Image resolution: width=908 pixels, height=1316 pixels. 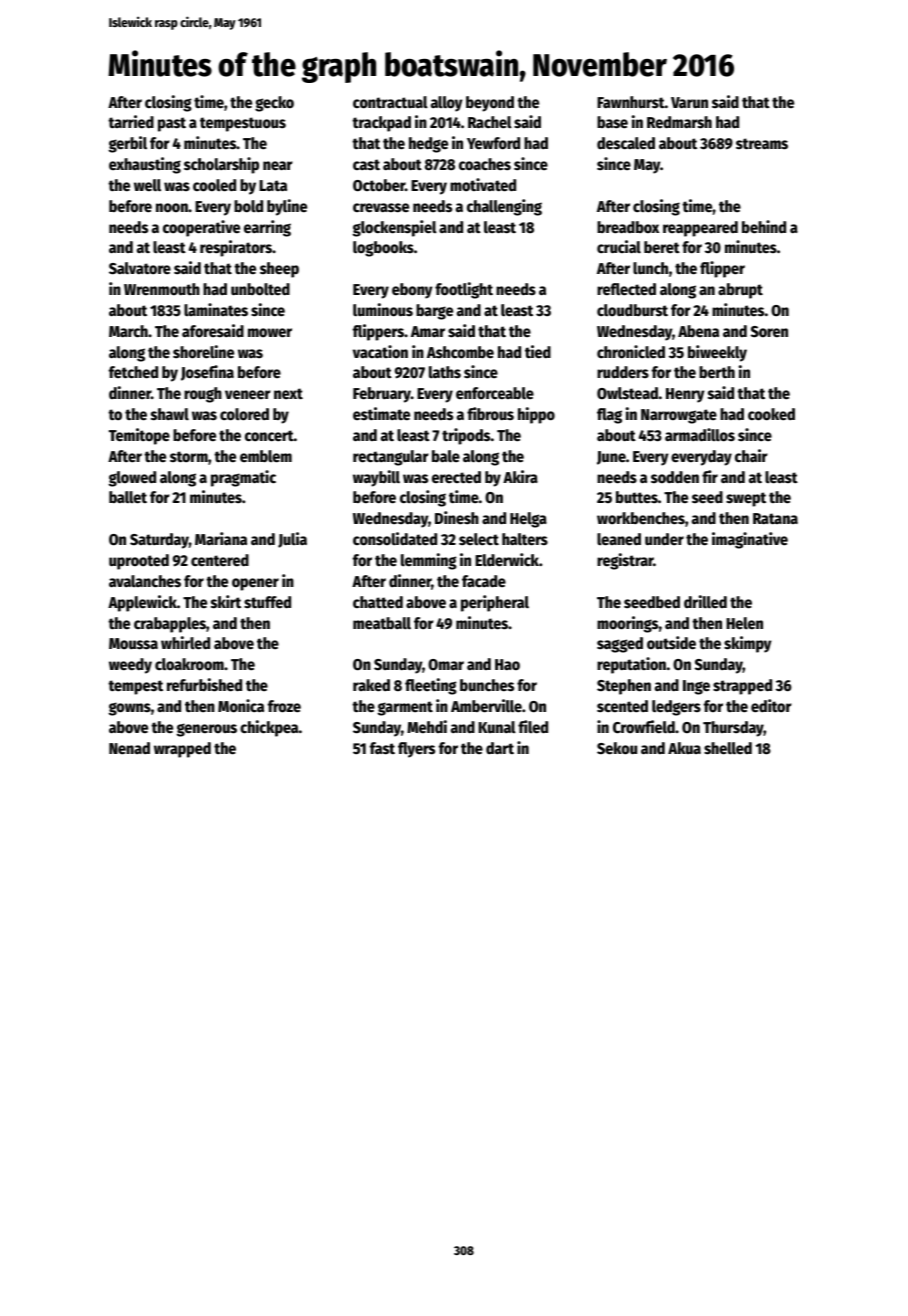 What do you see at coordinates (236, 248) in the screenshot?
I see `respirators` at bounding box center [236, 248].
